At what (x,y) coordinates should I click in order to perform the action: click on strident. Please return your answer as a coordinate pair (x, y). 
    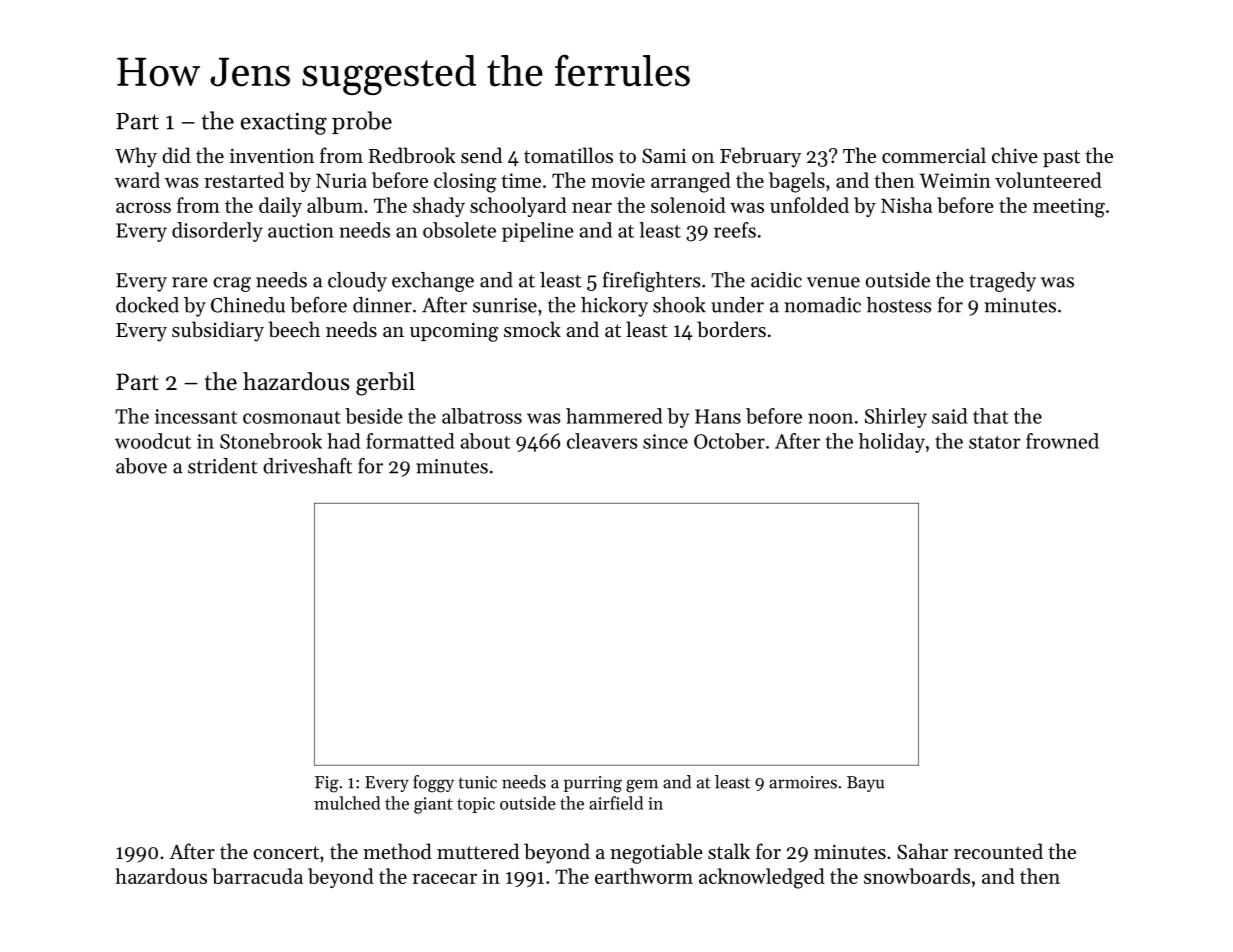
    Looking at the image, I should click on (223, 466).
